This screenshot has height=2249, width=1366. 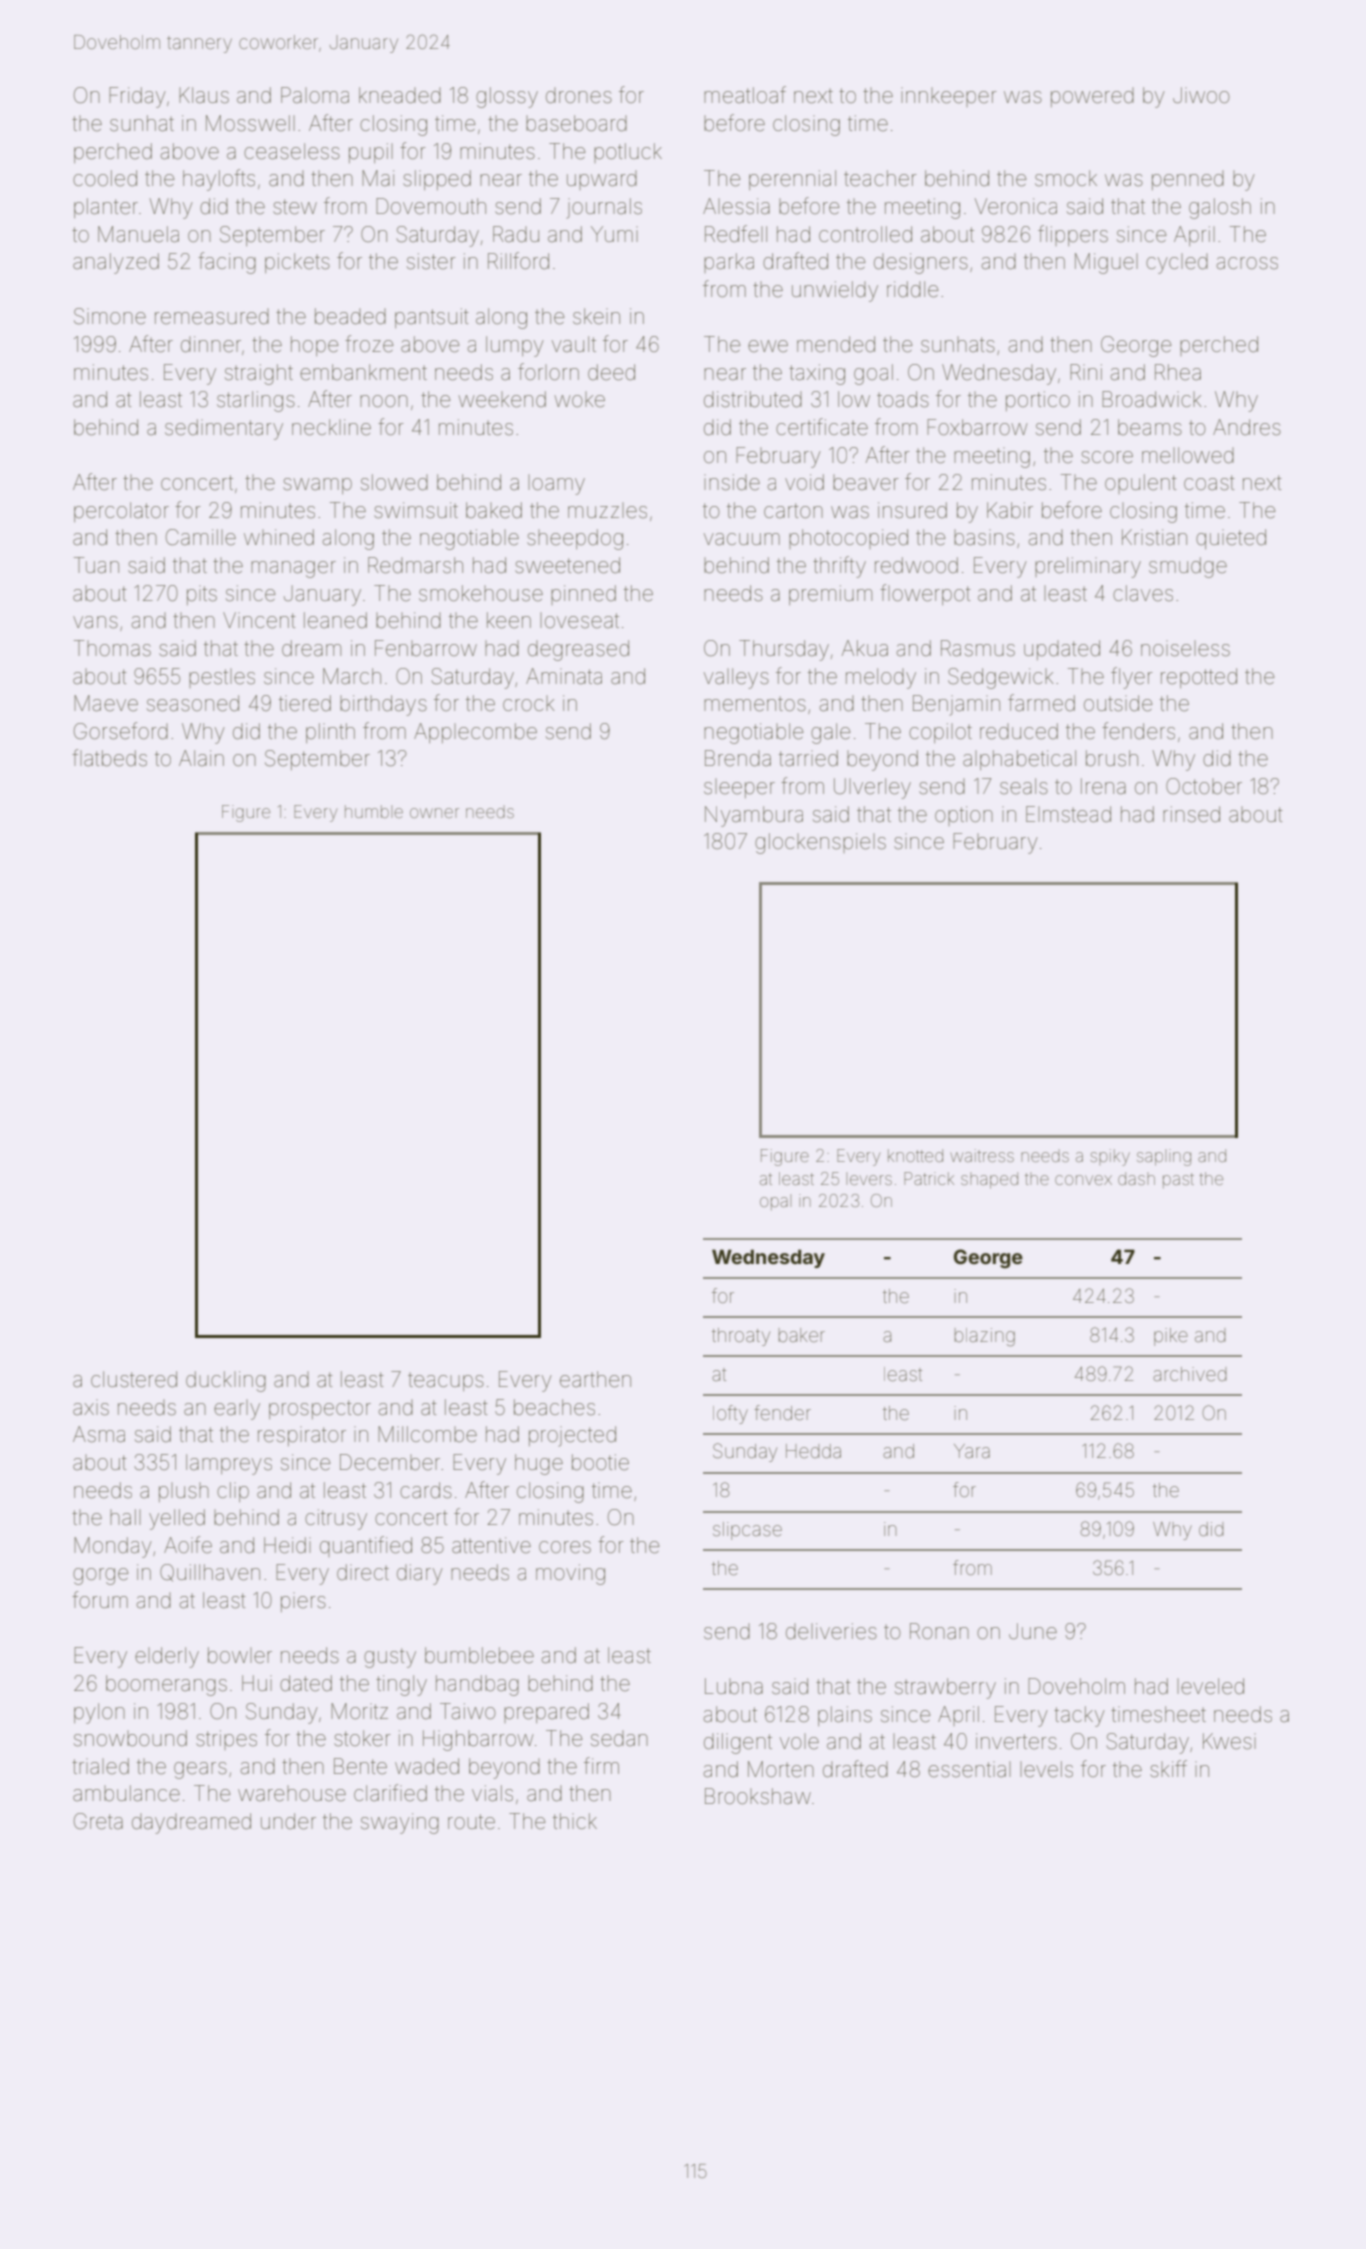 What do you see at coordinates (738, 758) in the screenshot?
I see `Brenda` at bounding box center [738, 758].
